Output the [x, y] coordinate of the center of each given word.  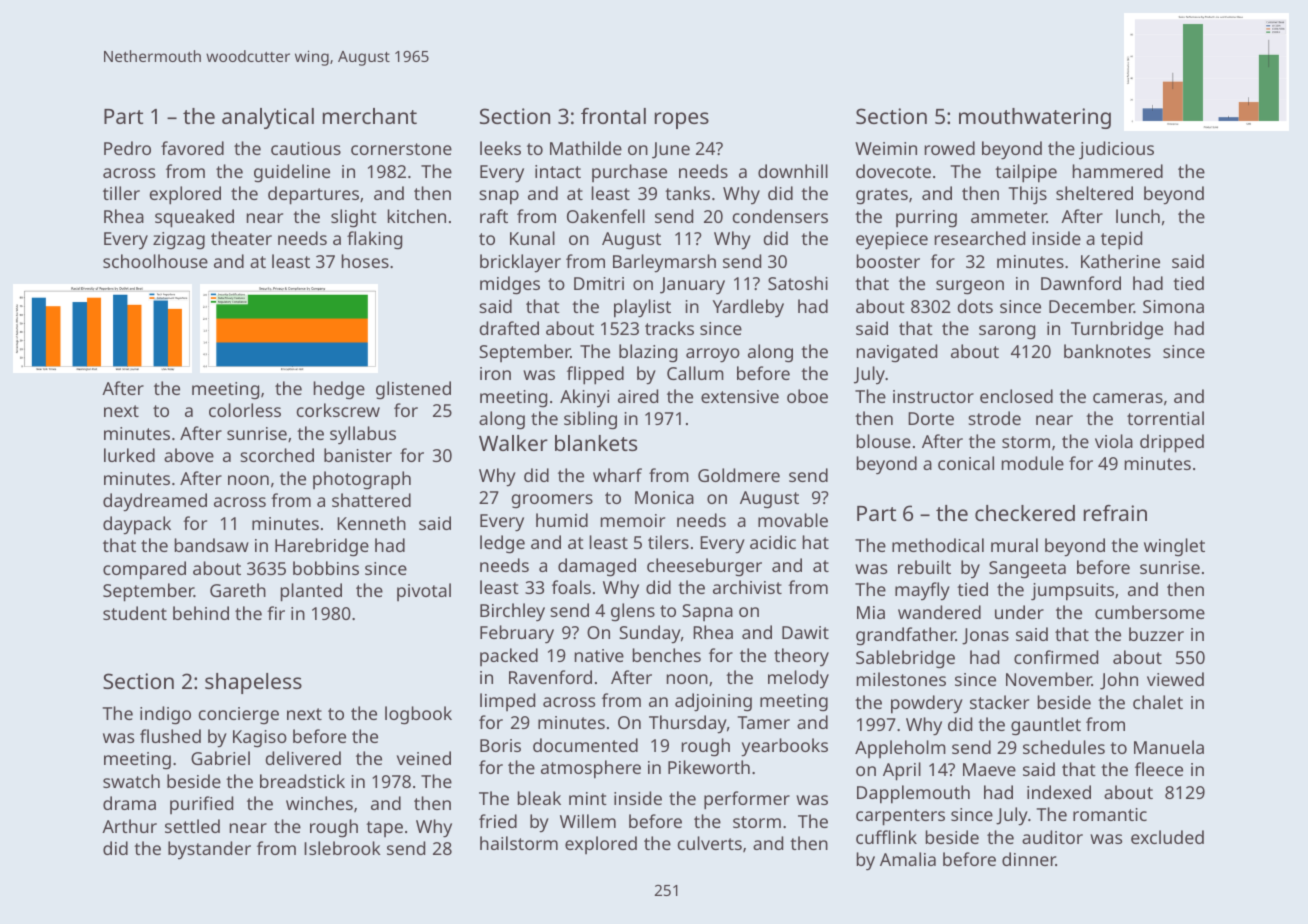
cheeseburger [704, 567]
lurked [129, 455]
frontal [613, 116]
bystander [209, 850]
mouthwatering [1035, 118]
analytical [268, 118]
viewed [1175, 679]
